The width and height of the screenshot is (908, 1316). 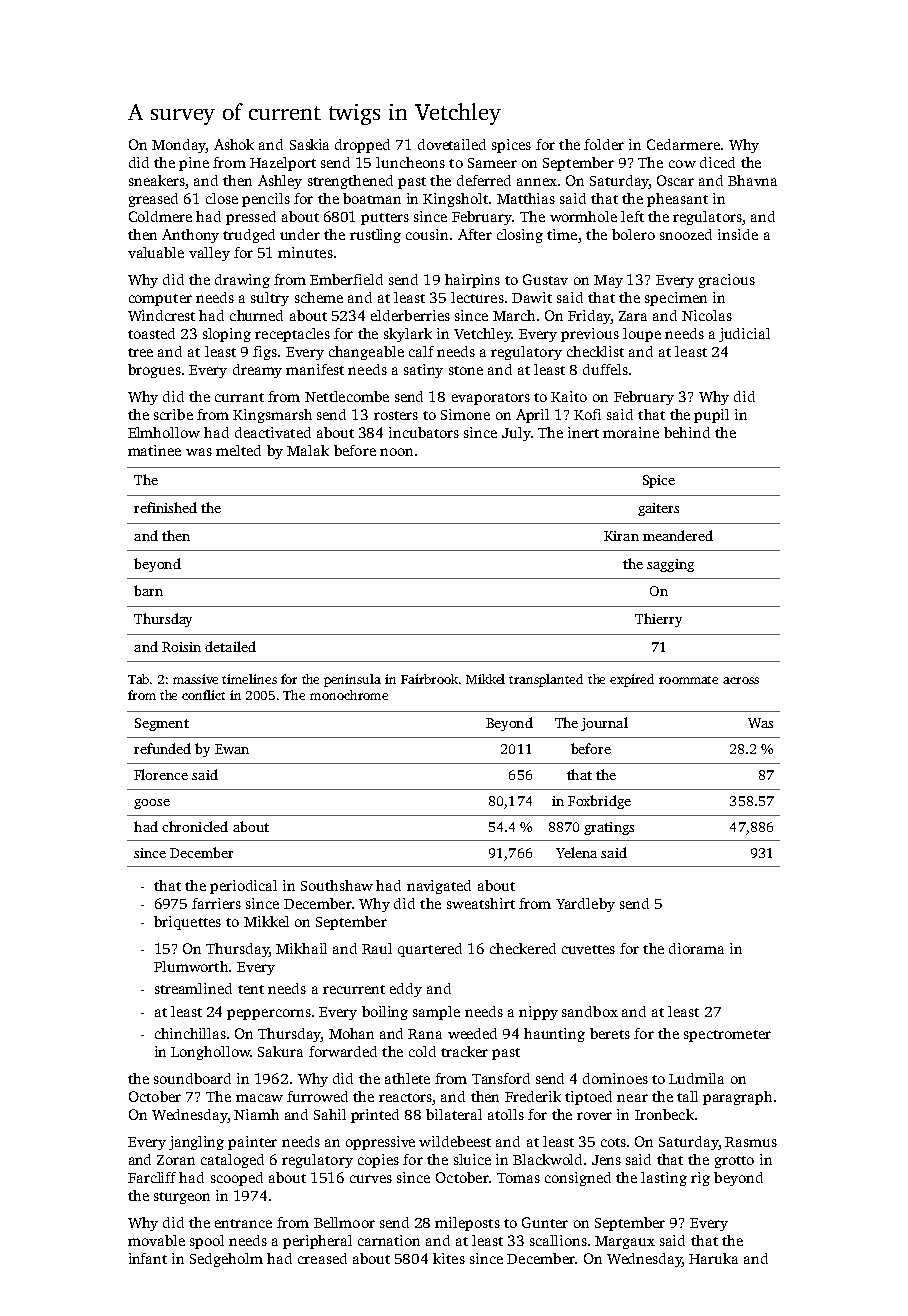 What do you see at coordinates (157, 180) in the screenshot?
I see `sneakers` at bounding box center [157, 180].
